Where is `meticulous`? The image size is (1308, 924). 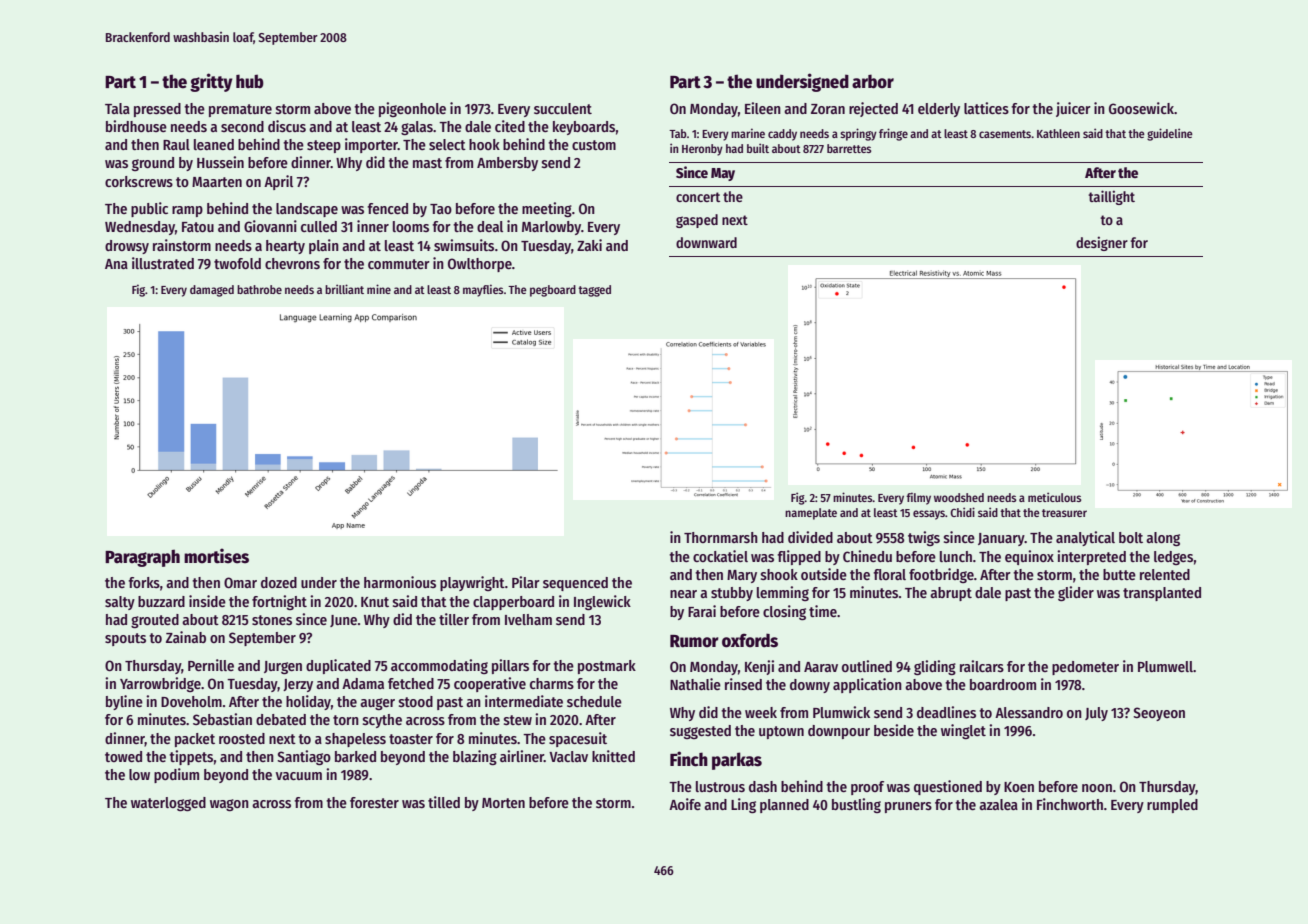
meticulous is located at coordinates (1054, 497).
